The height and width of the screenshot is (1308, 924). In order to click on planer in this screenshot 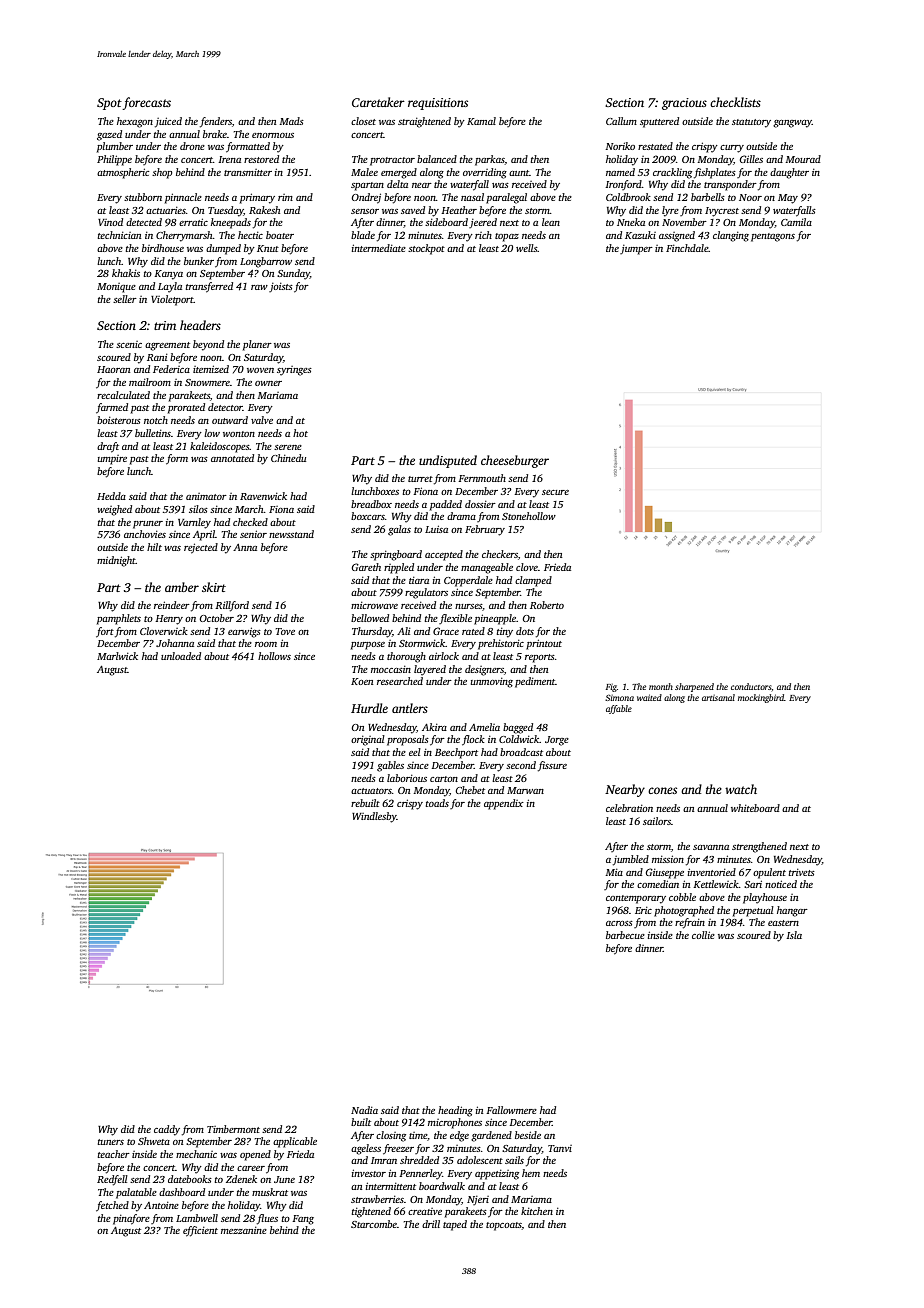, I will do `click(257, 345)`.
